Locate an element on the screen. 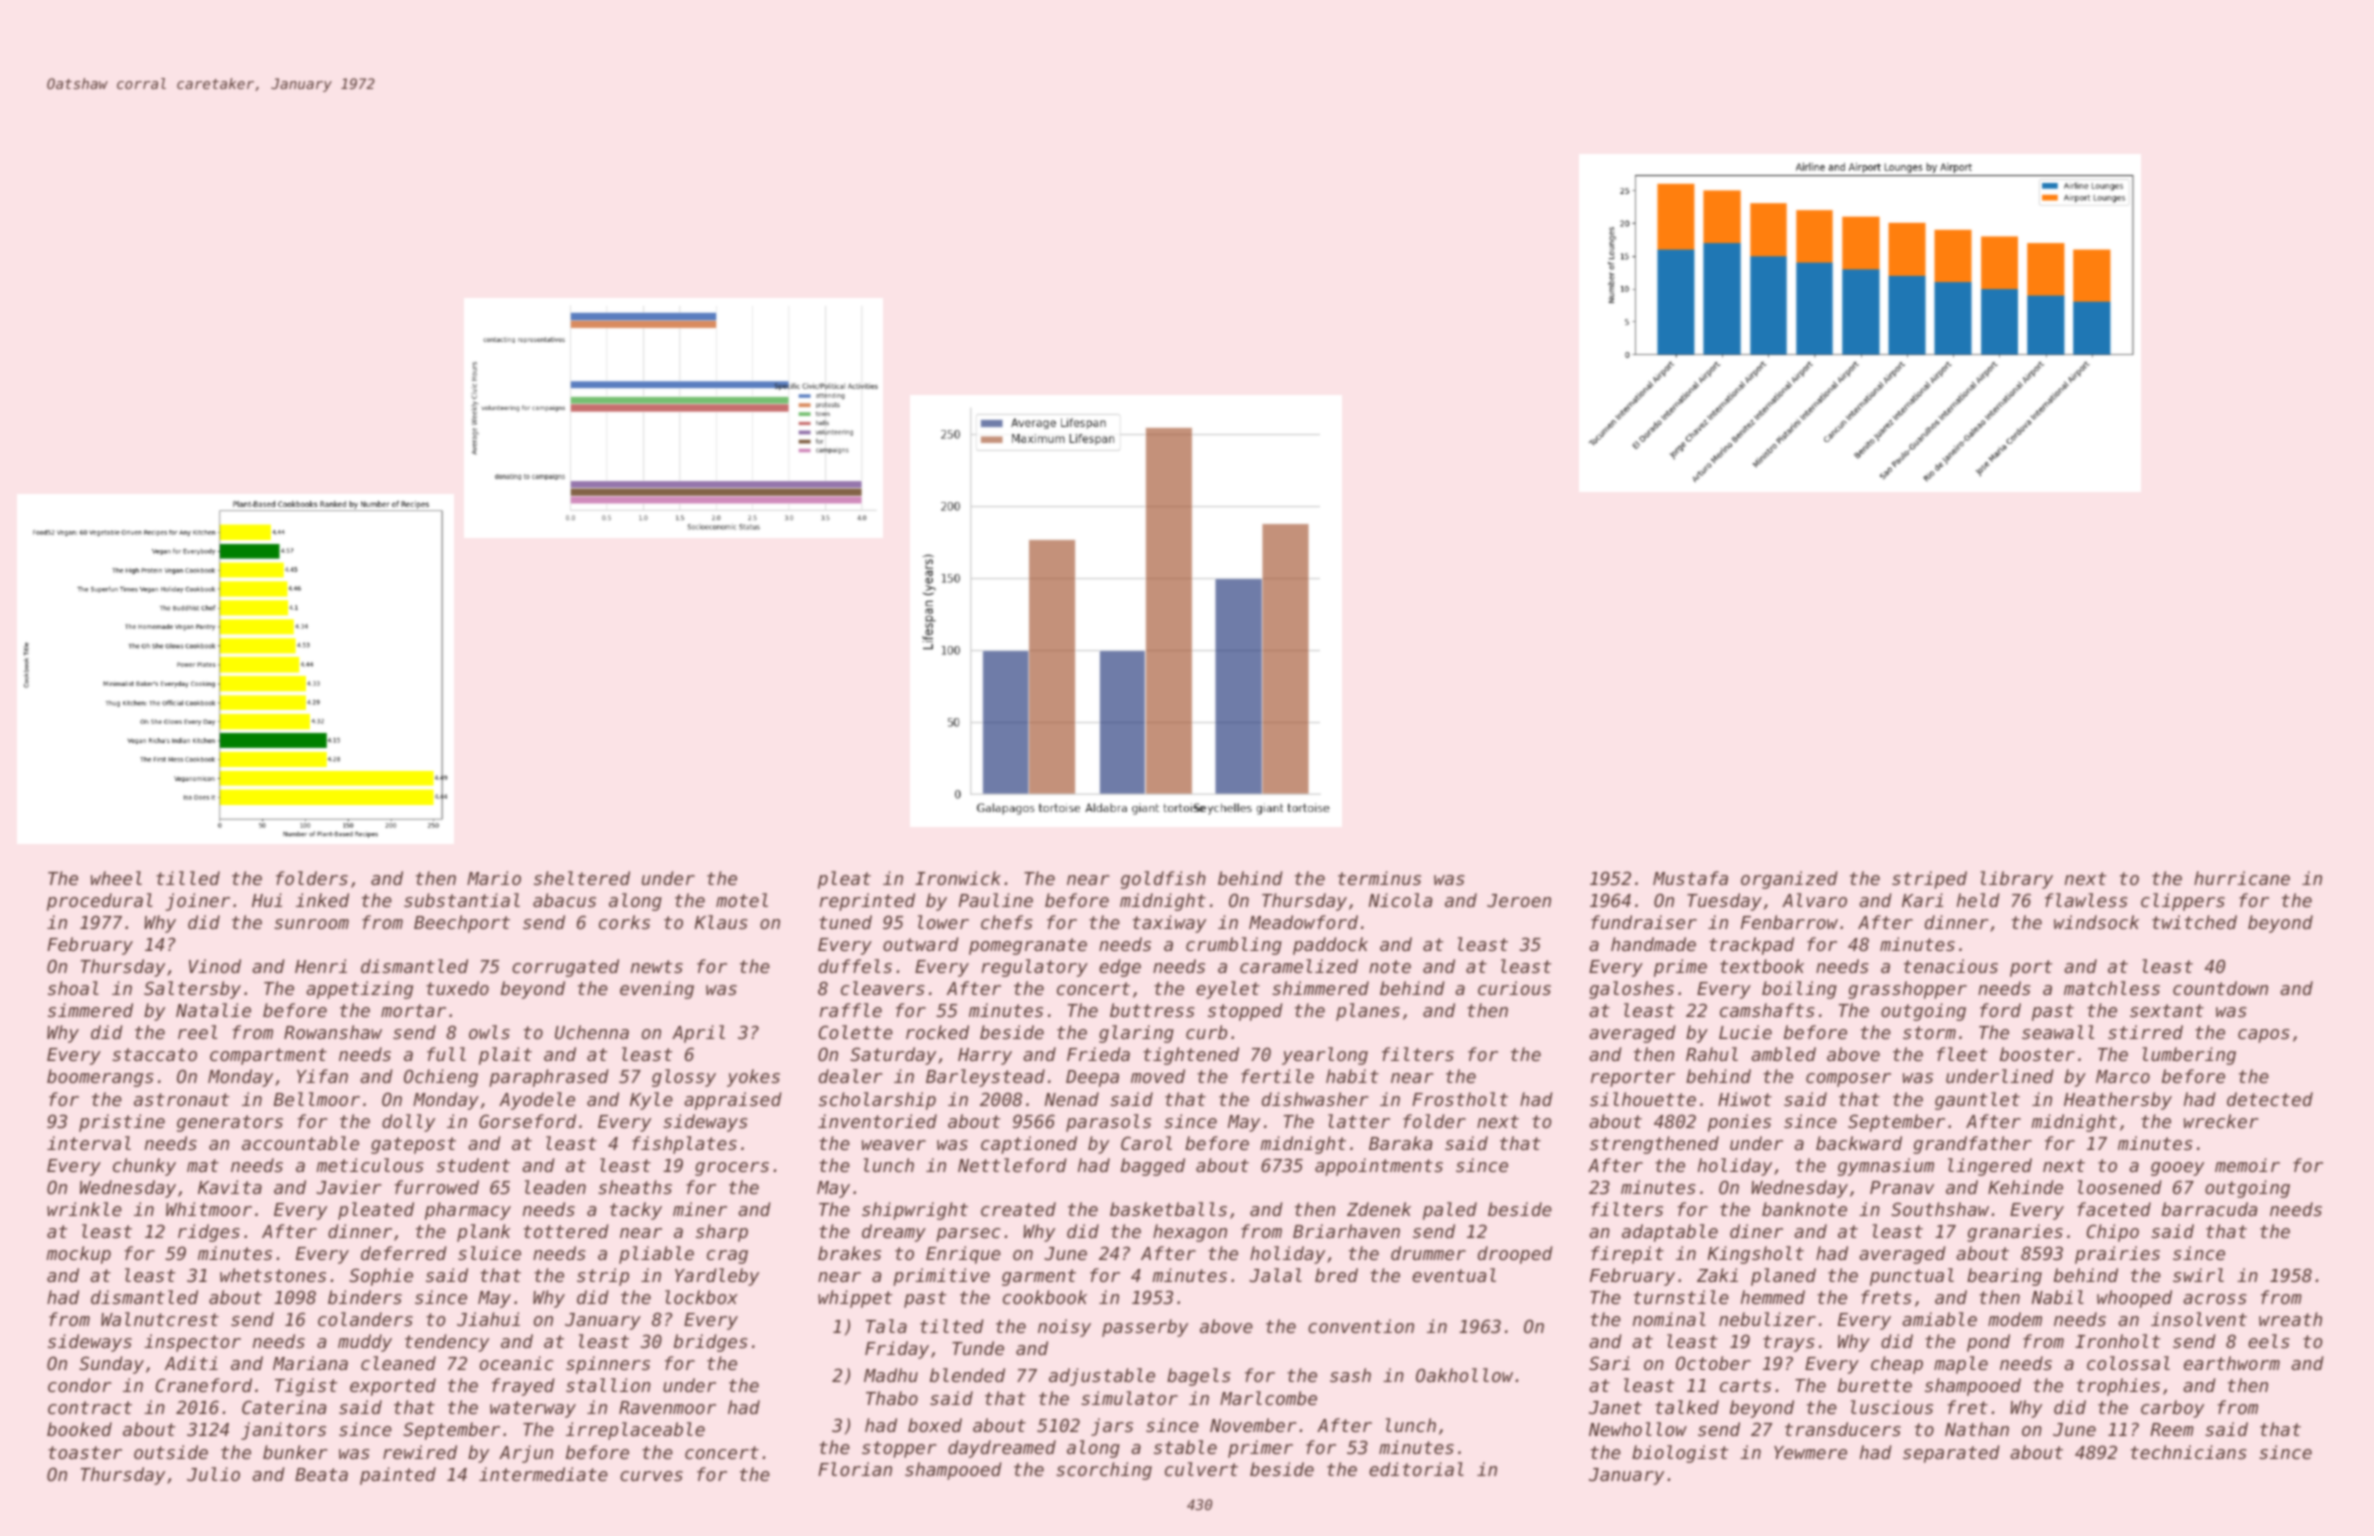 The image size is (2374, 1536). windsock is located at coordinates (2096, 922).
